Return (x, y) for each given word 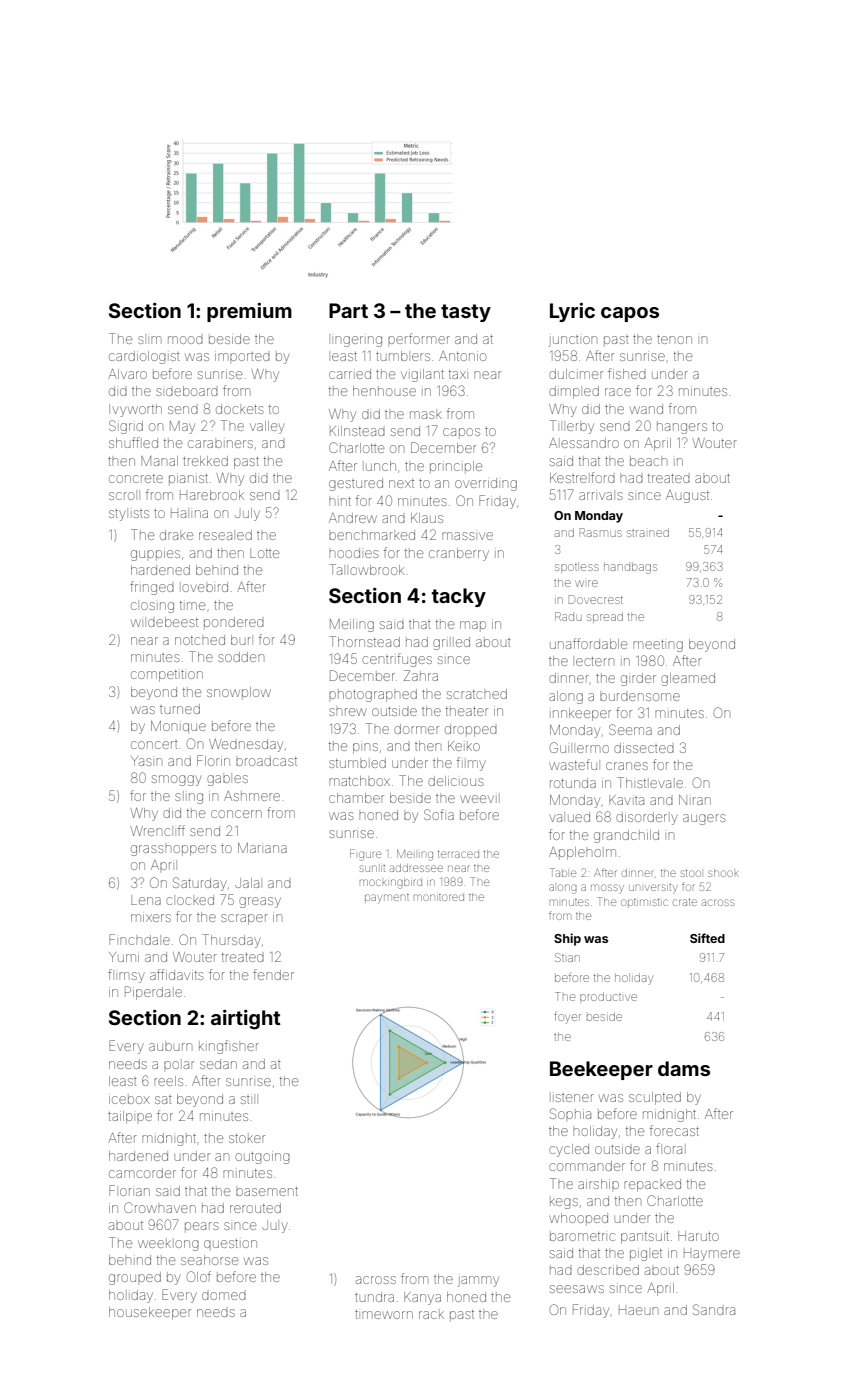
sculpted (655, 1098)
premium (249, 312)
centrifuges (397, 660)
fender (273, 974)
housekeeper (150, 1313)
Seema (630, 729)
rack (431, 1315)
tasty (466, 313)
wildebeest (164, 622)
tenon (674, 339)
